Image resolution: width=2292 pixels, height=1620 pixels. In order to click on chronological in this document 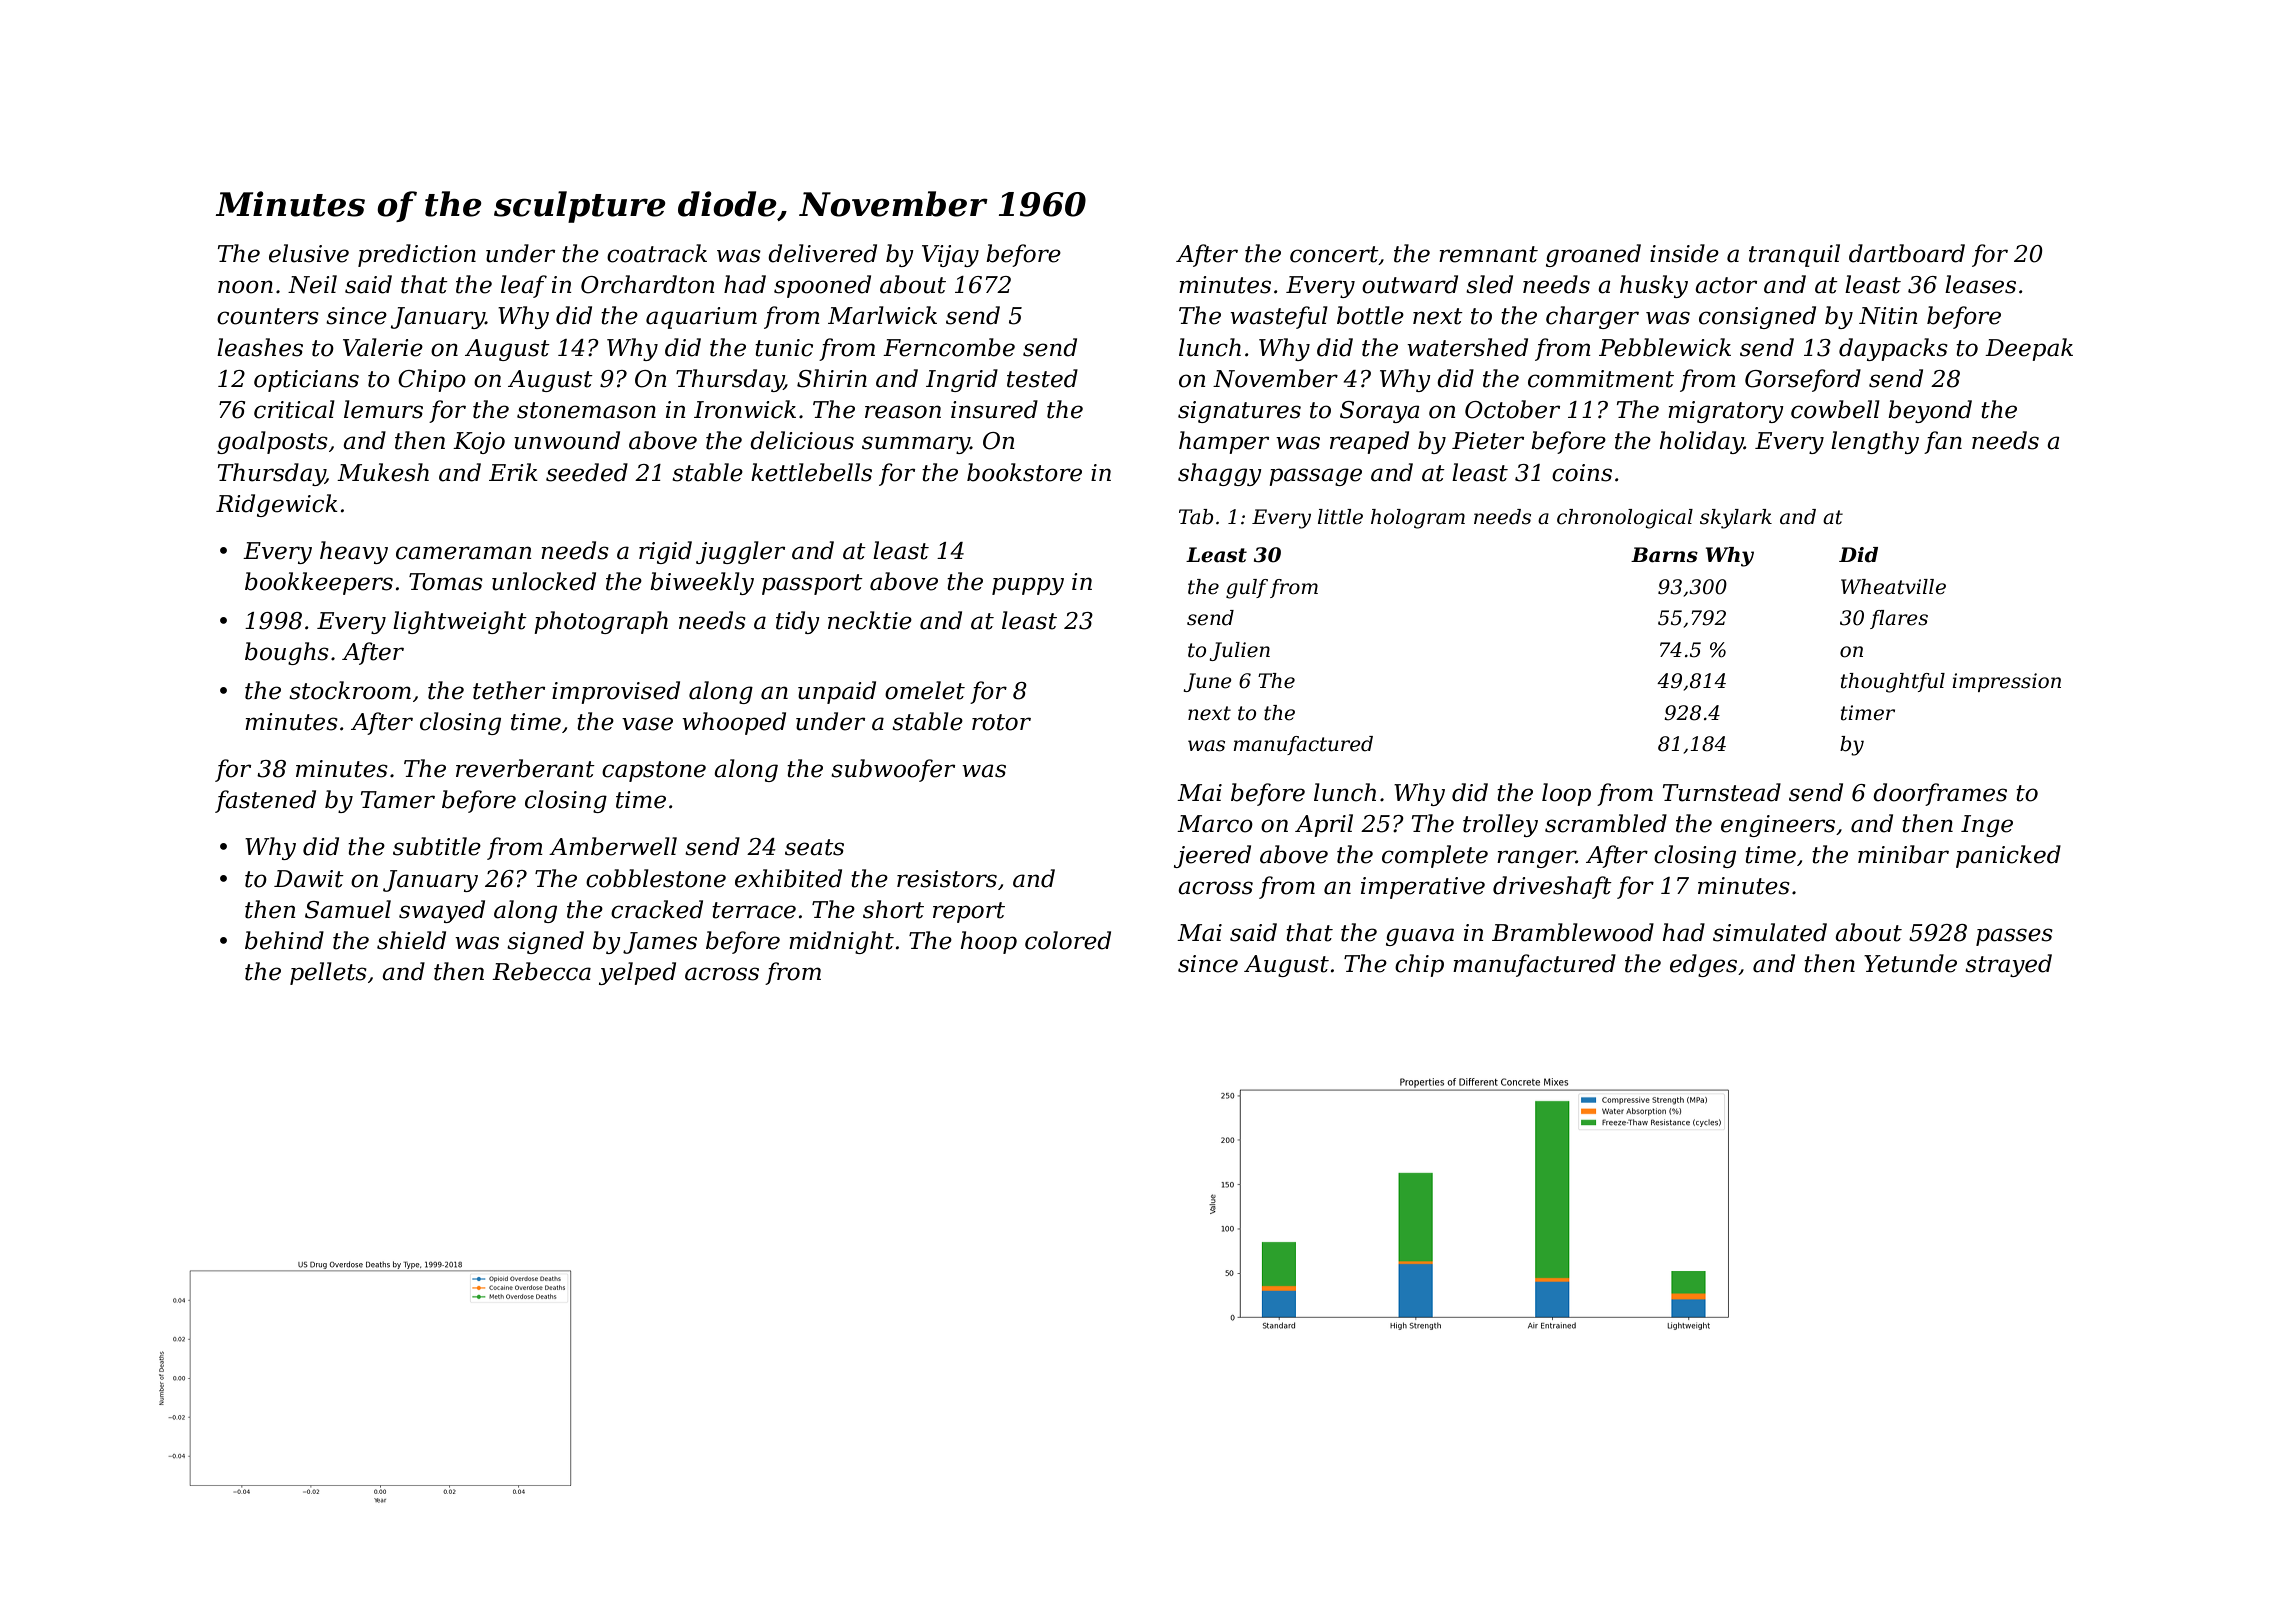, I will do `click(1625, 519)`.
